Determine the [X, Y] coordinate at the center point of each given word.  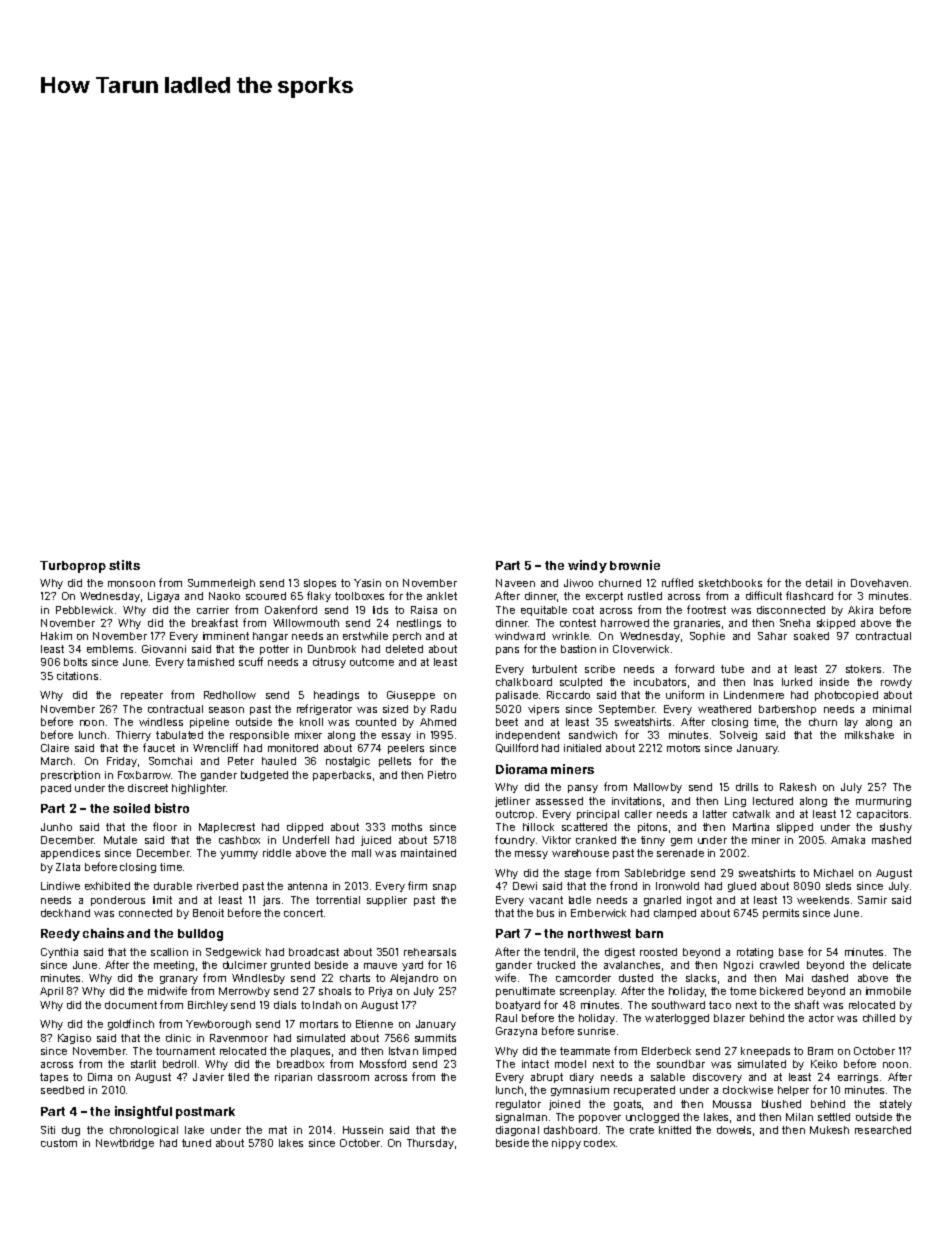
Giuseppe [411, 696]
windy [587, 566]
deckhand [65, 913]
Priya [380, 992]
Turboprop [73, 567]
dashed [830, 978]
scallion [169, 952]
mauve [380, 966]
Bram [820, 1051]
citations [77, 676]
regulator [518, 1105]
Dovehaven [879, 583]
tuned [196, 1143]
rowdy [896, 683]
